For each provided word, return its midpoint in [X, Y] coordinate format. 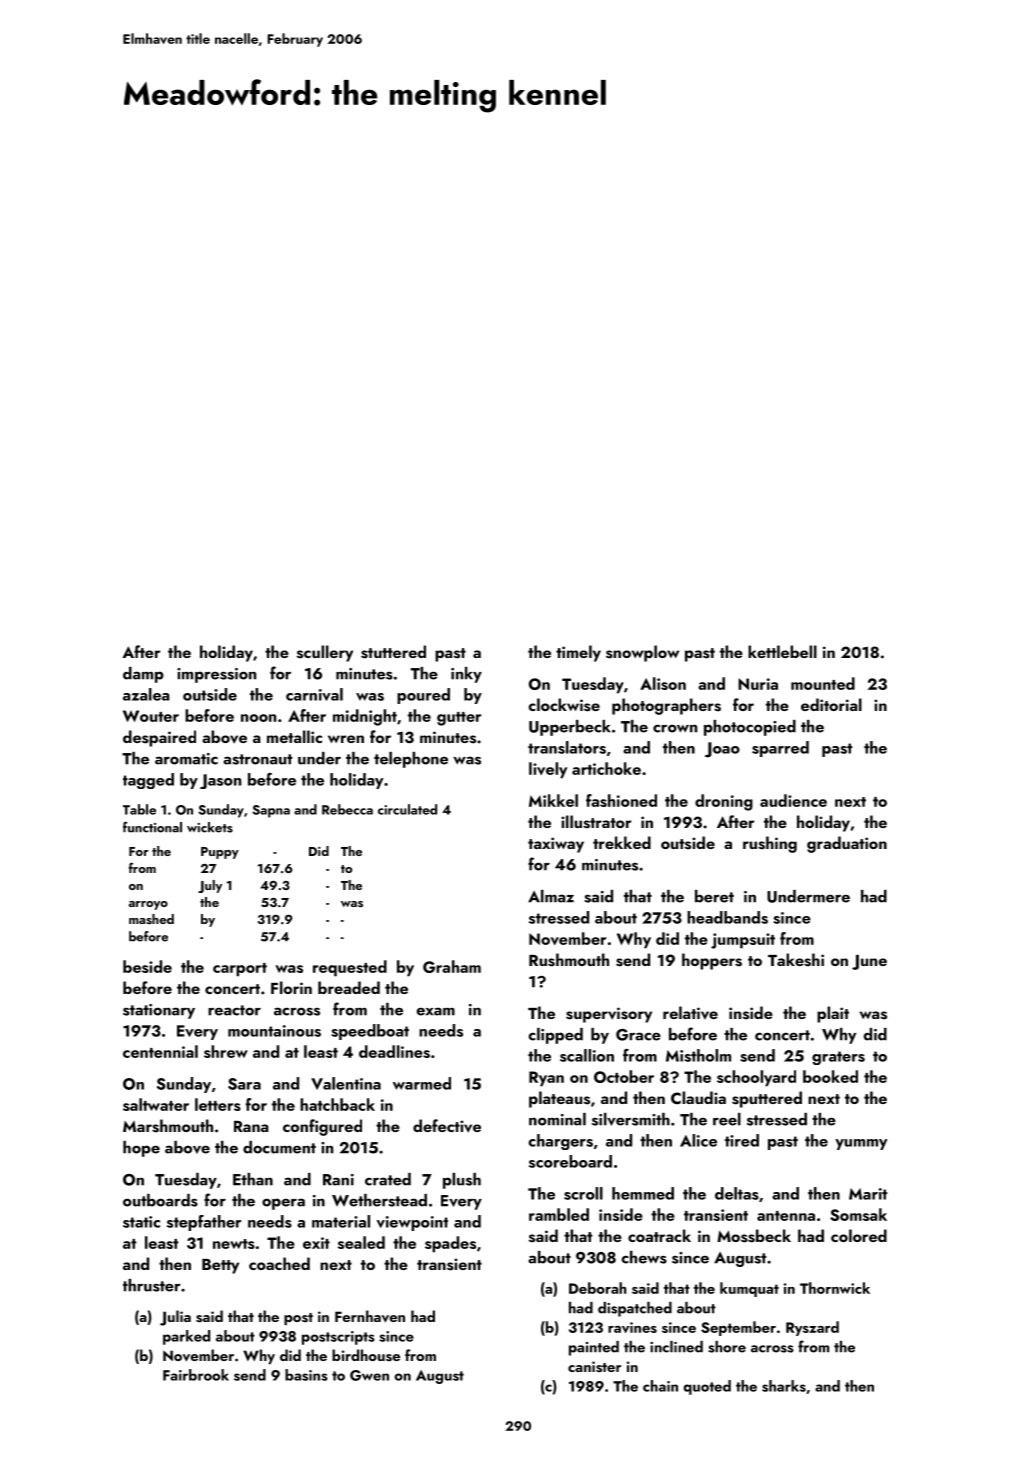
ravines [632, 1327]
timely [578, 653]
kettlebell [782, 651]
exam [436, 1011]
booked [830, 1076]
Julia [175, 1318]
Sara [244, 1084]
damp [143, 675]
